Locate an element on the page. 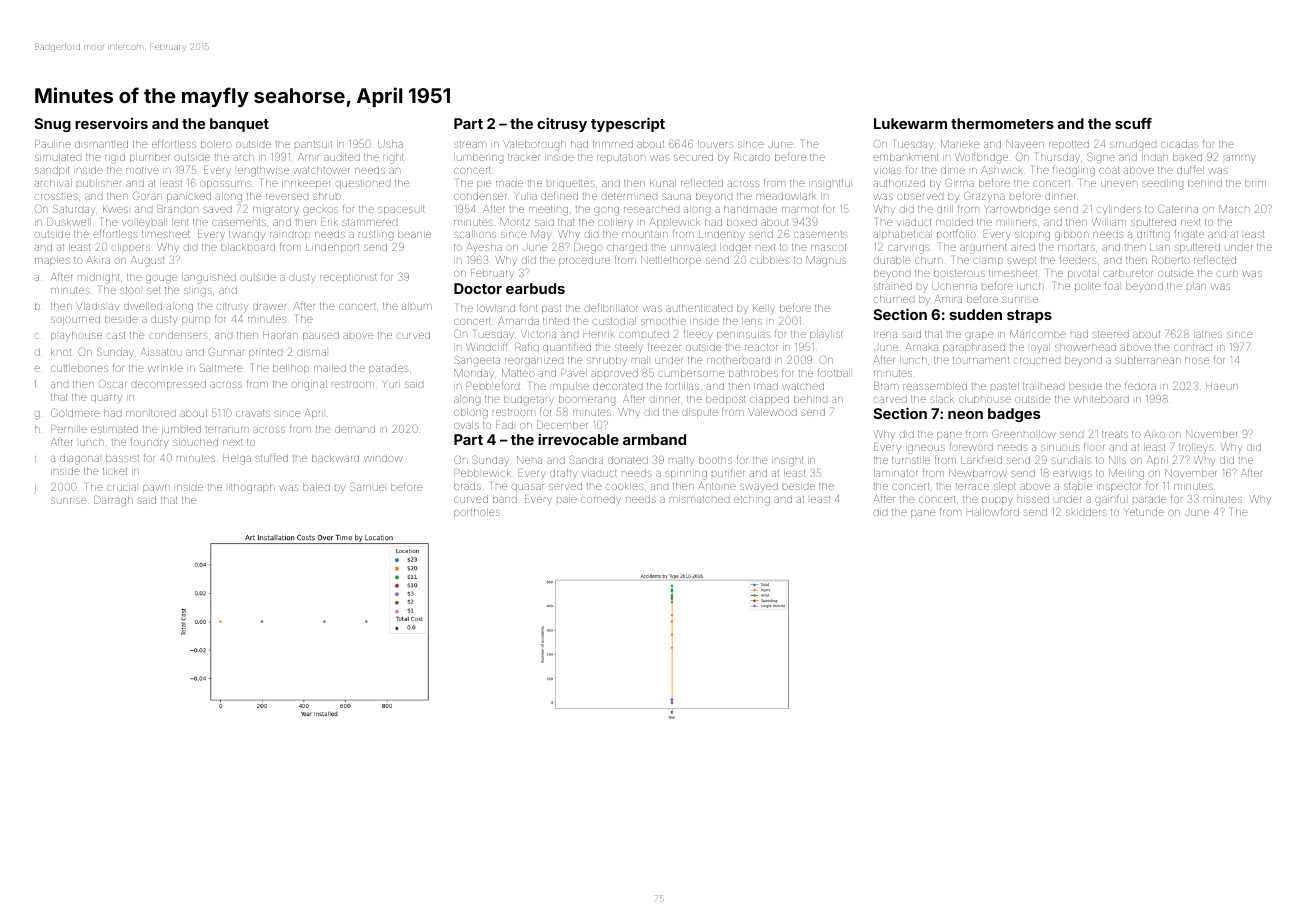  tracker is located at coordinates (524, 157).
